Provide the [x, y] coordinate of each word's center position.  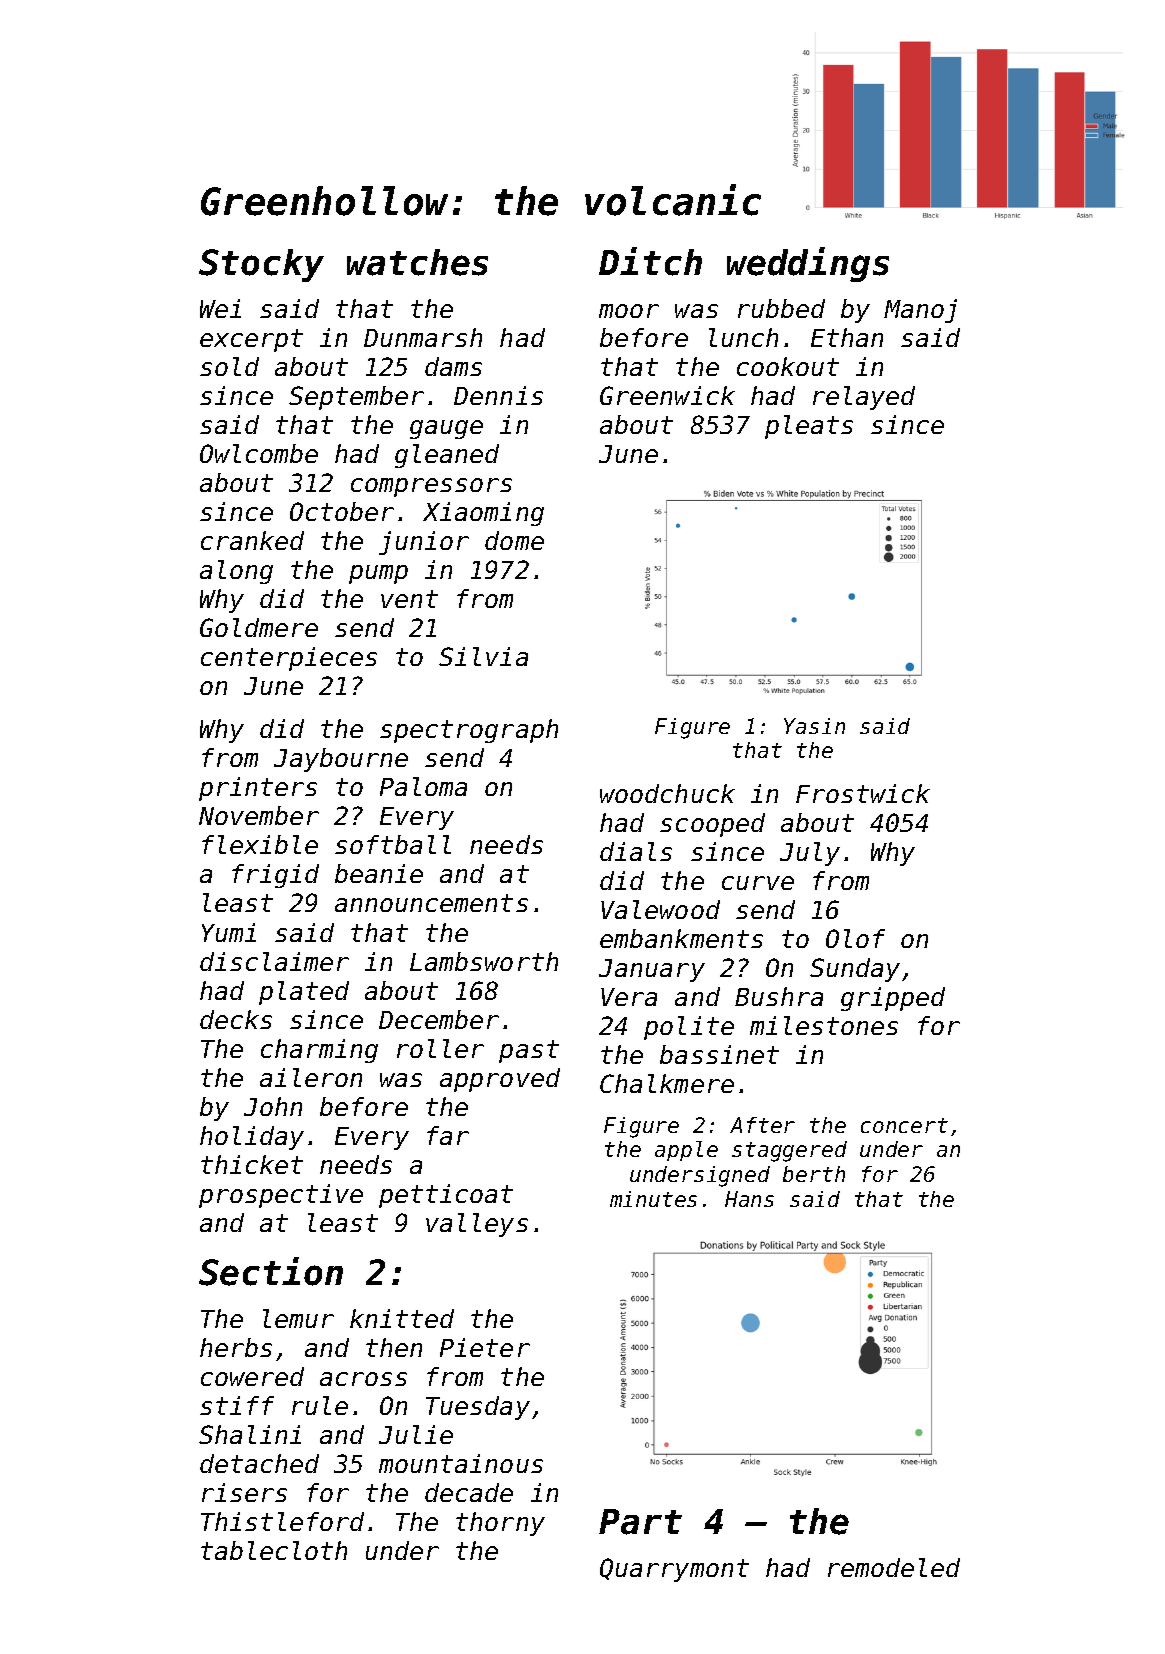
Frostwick [863, 793]
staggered [789, 1151]
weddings [808, 264]
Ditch [650, 261]
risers [244, 1492]
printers [258, 789]
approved [500, 1080]
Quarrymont [674, 1570]
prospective [281, 1196]
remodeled [894, 1567]
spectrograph [469, 731]
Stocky [261, 265]
